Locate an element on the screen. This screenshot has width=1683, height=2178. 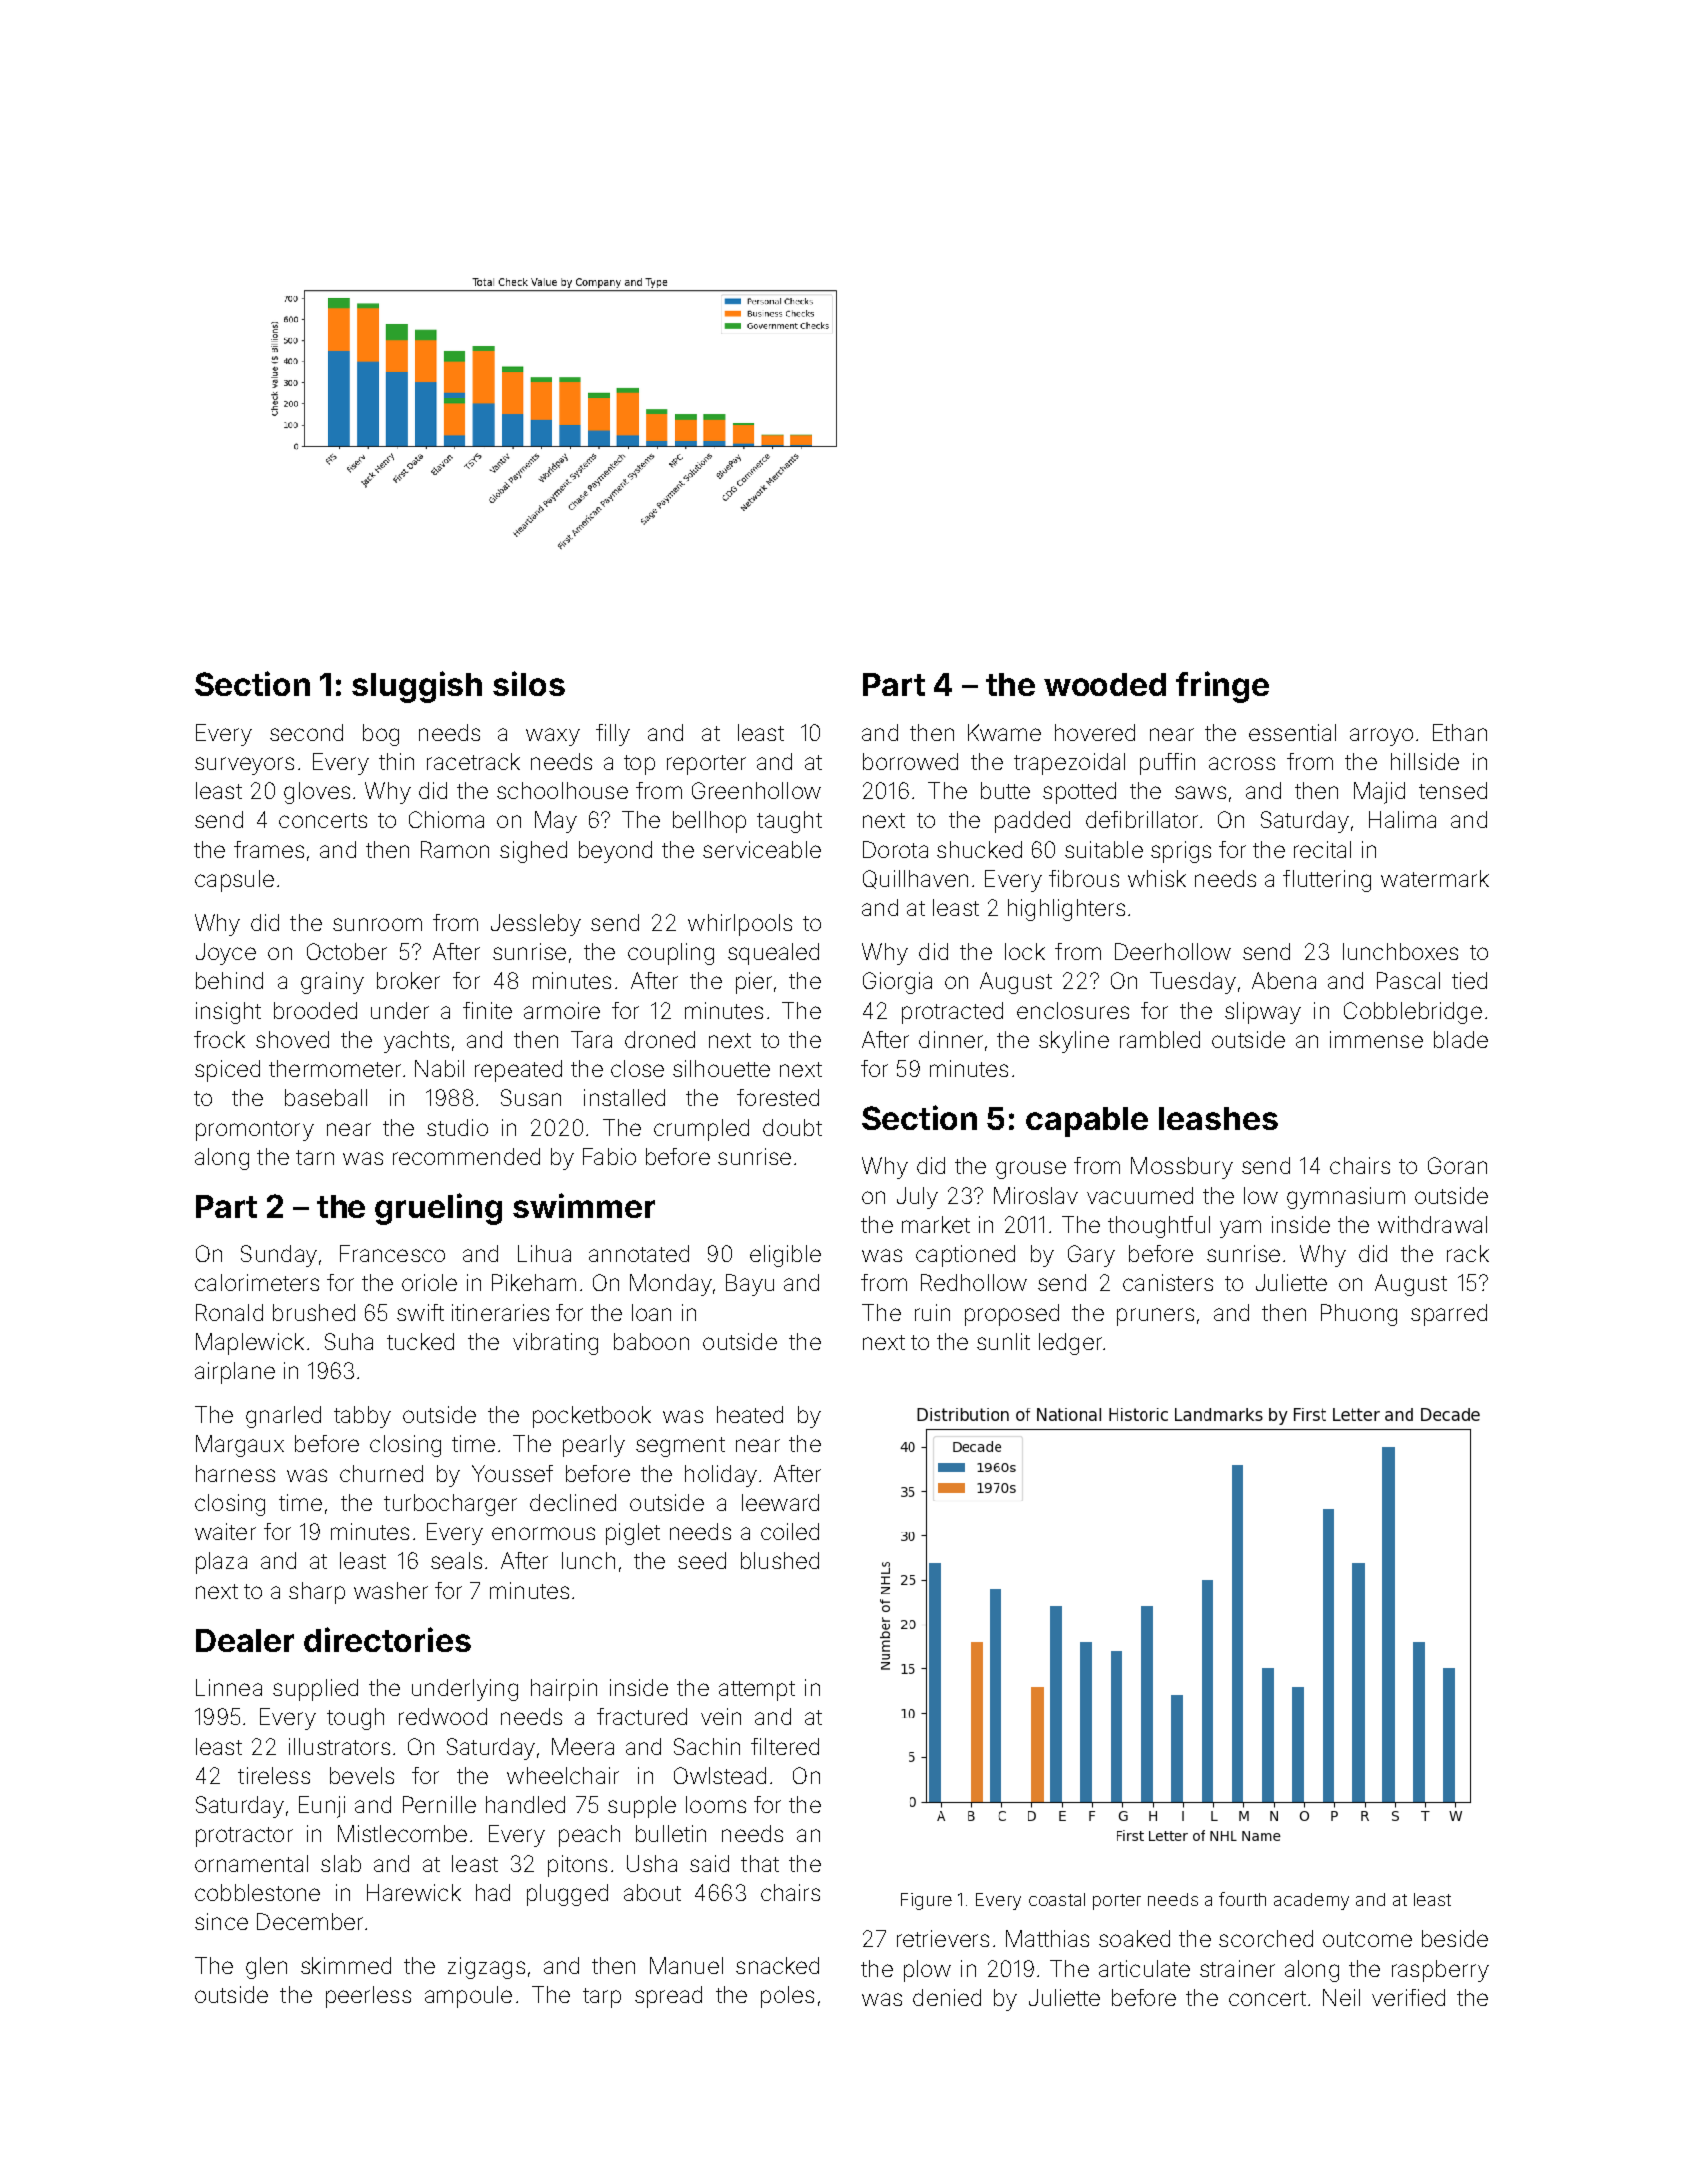
sunroom is located at coordinates (377, 924).
